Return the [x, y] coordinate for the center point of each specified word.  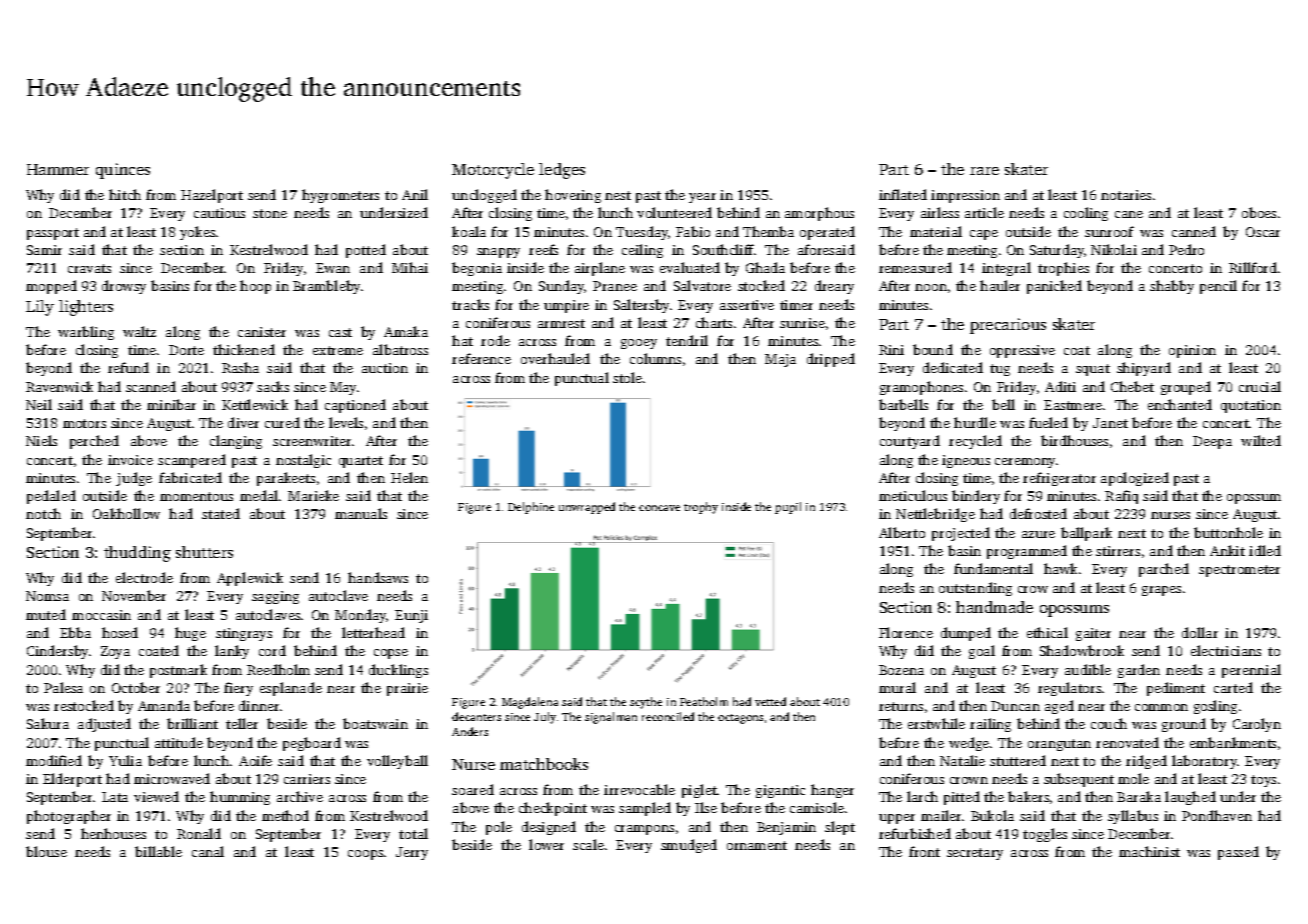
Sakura [48, 723]
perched [94, 442]
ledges [562, 171]
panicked [1054, 287]
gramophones [921, 388]
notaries [1126, 195]
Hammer [58, 169]
